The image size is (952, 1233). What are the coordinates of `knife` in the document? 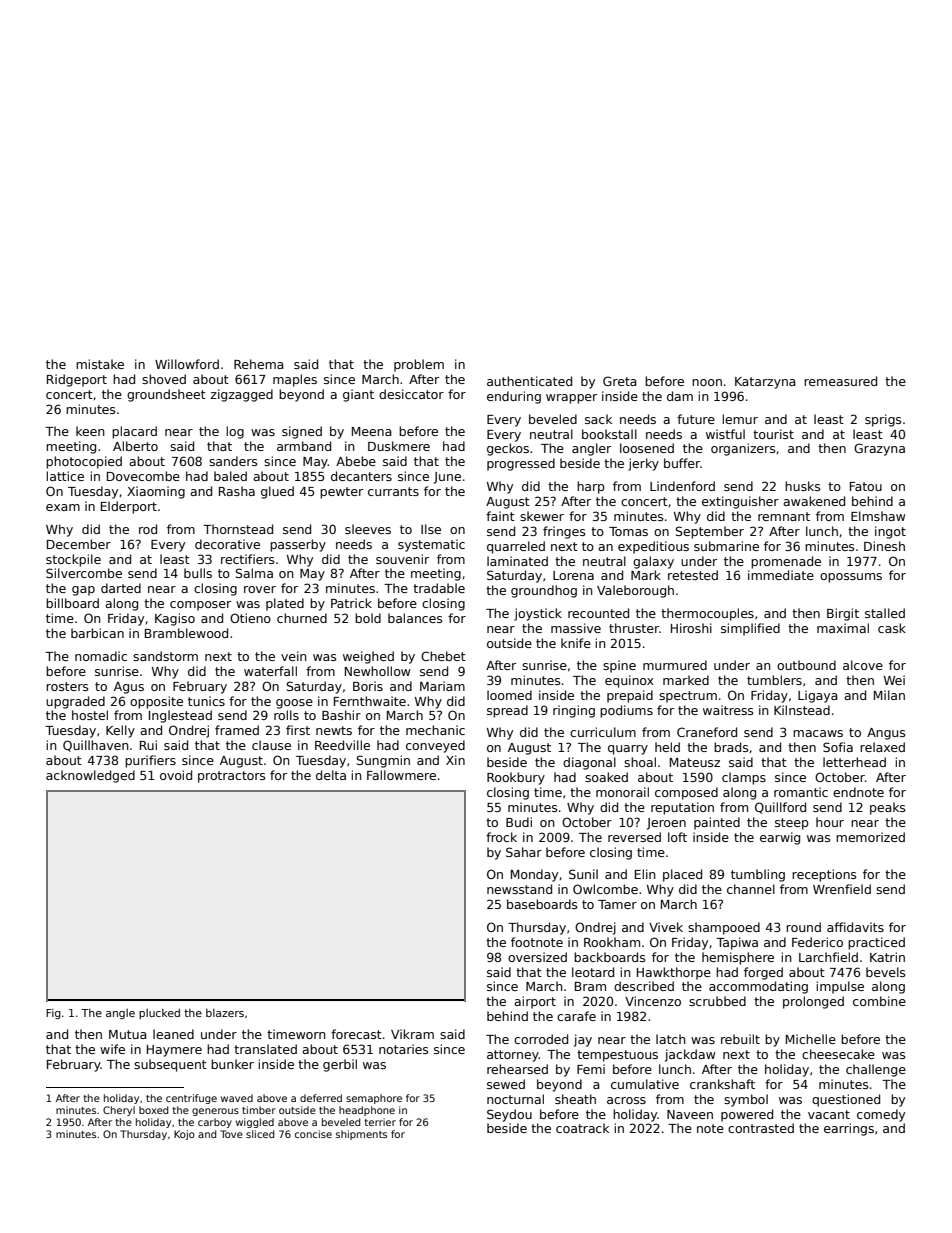 It's located at (576, 643).
